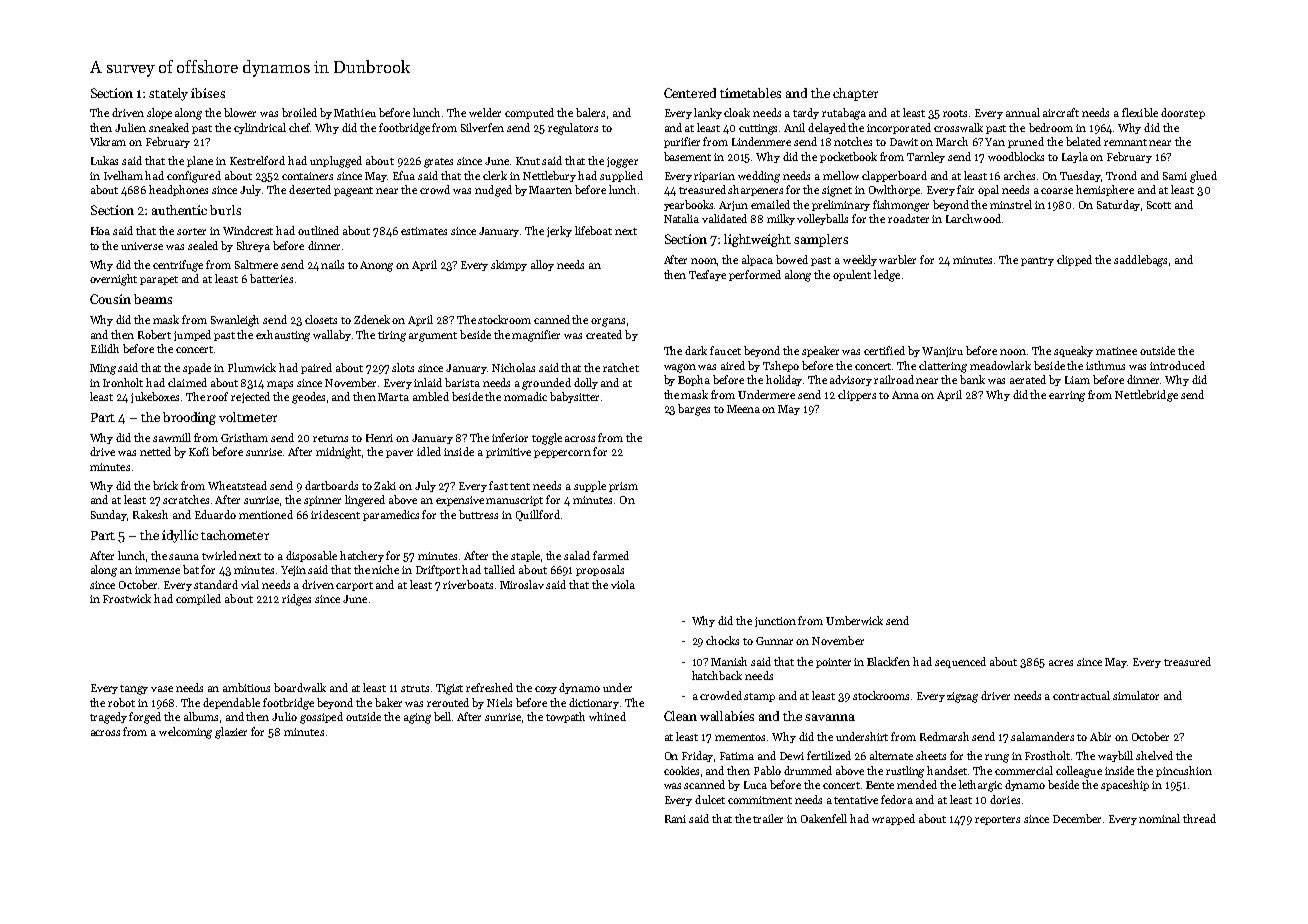 Image resolution: width=1308 pixels, height=924 pixels. Describe the element at coordinates (604, 334) in the screenshot. I see `created` at that location.
